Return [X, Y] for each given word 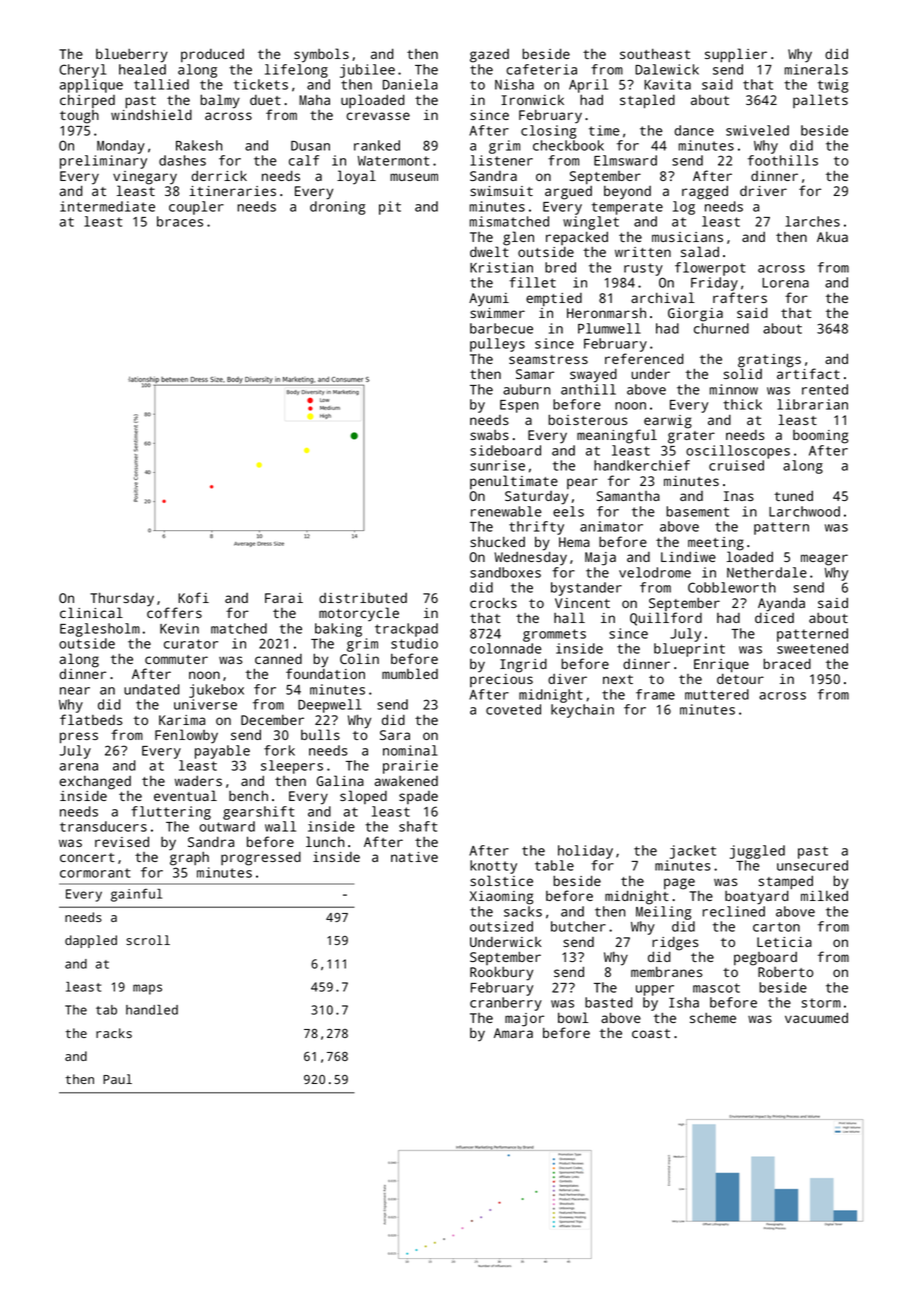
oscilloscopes [738, 452]
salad [700, 251]
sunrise [497, 465]
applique [91, 86]
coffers [174, 612]
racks [114, 1033]
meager [824, 560]
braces [180, 221]
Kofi [193, 597]
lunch [325, 841]
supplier [736, 55]
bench [248, 795]
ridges [675, 944]
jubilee [367, 71]
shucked [497, 541]
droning [337, 208]
